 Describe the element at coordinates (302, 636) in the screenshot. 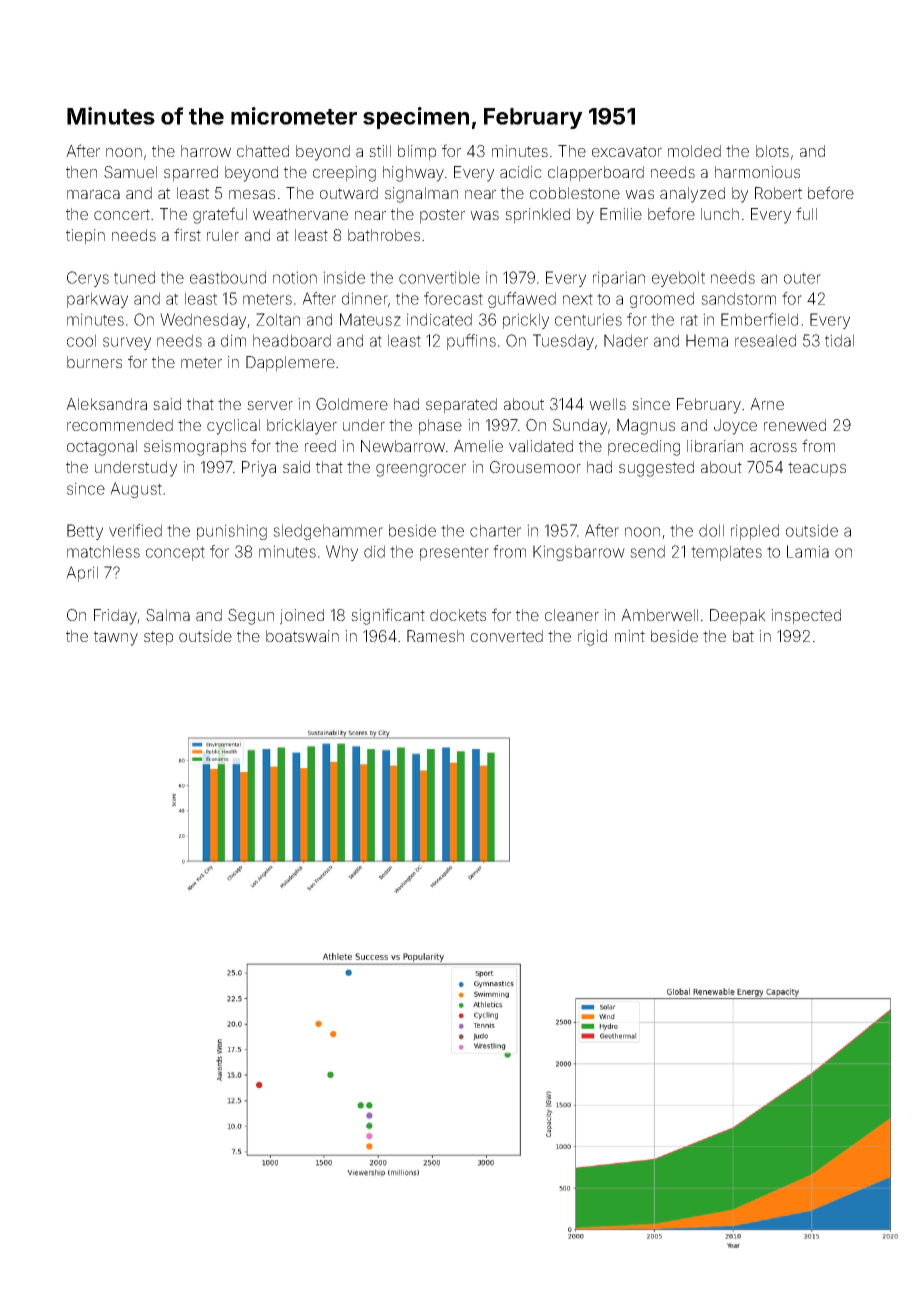

I see `boatswain` at that location.
